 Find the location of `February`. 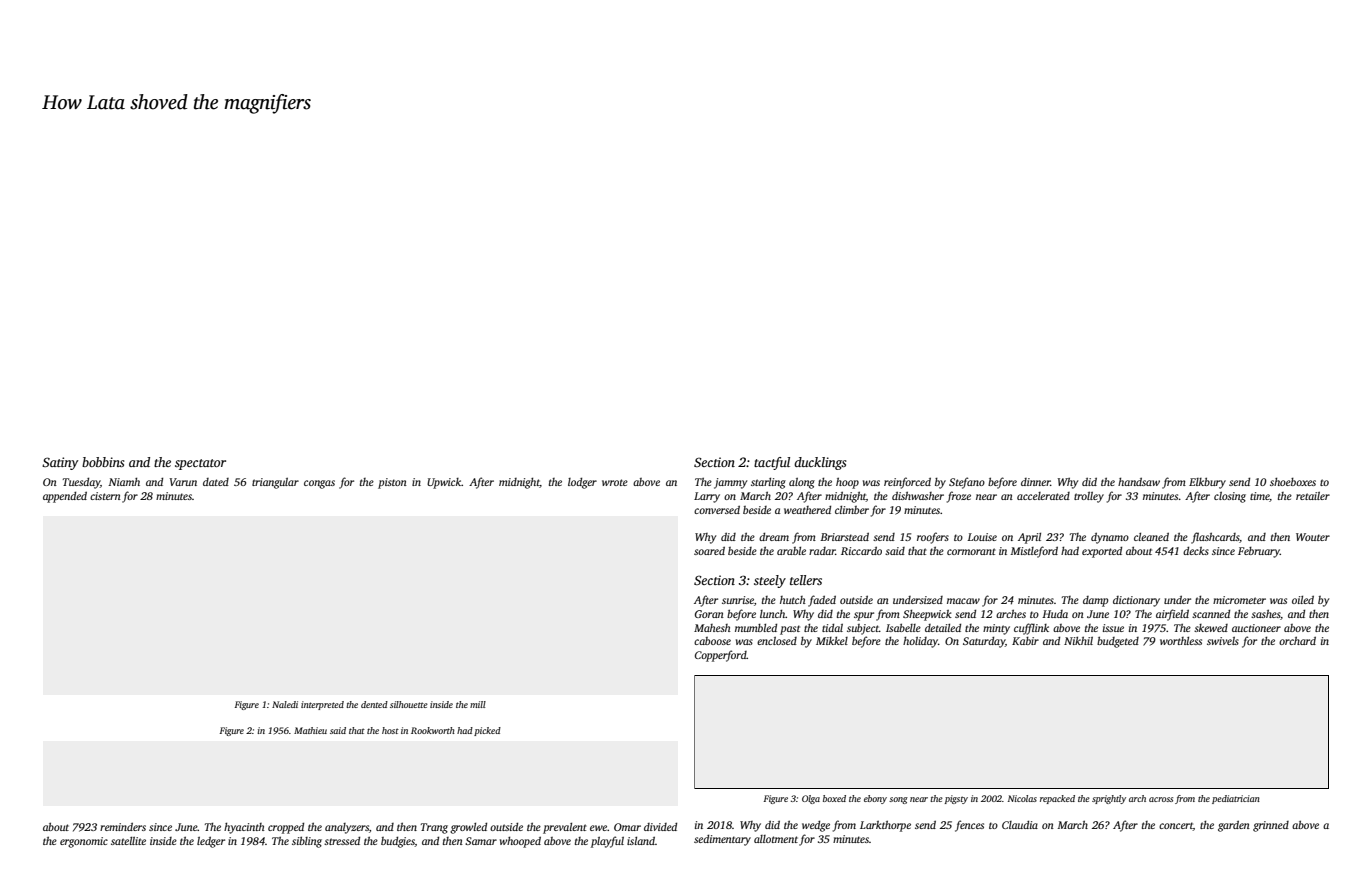

February is located at coordinates (1259, 552).
